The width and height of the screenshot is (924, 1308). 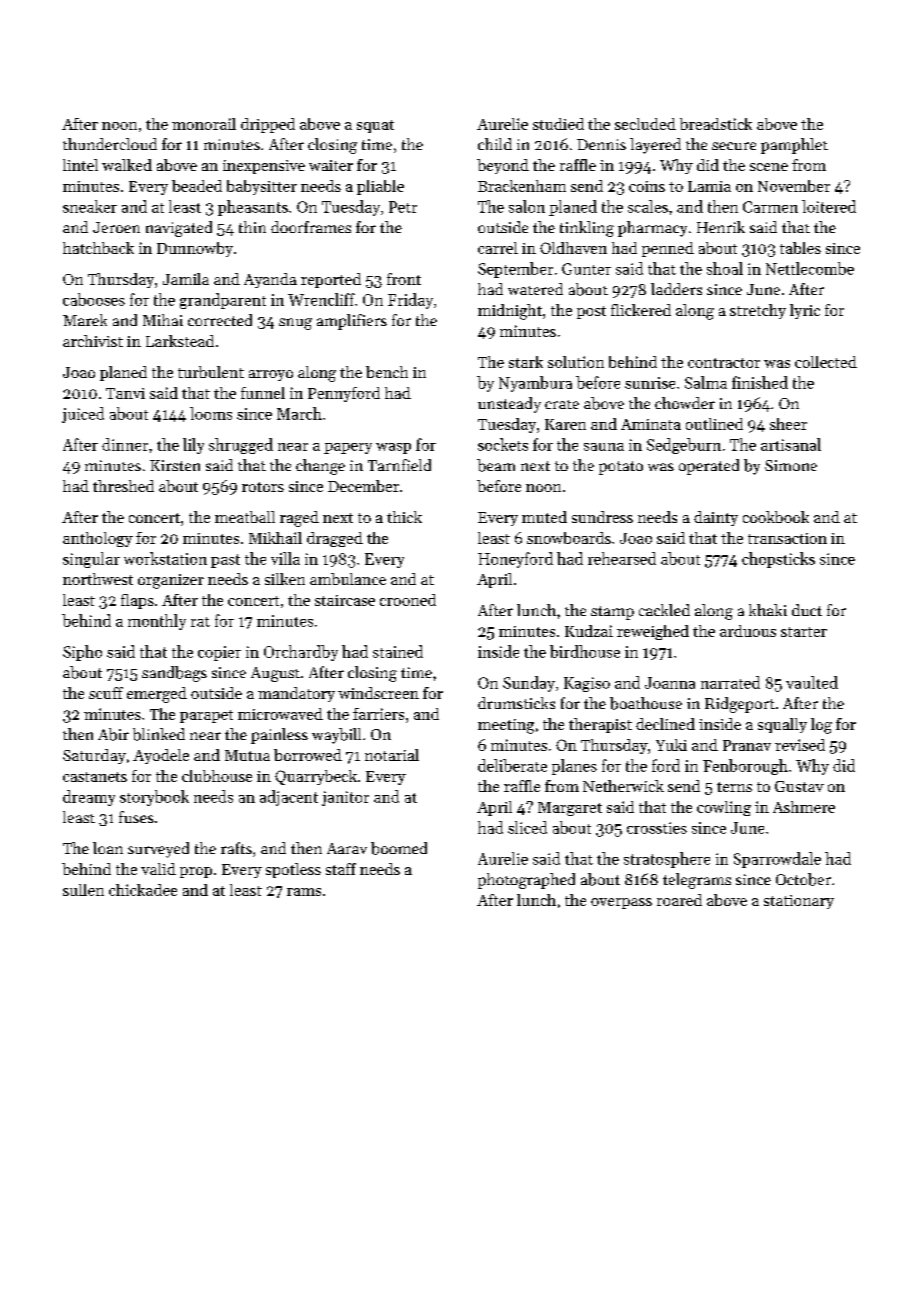 What do you see at coordinates (496, 465) in the screenshot?
I see `beam` at bounding box center [496, 465].
